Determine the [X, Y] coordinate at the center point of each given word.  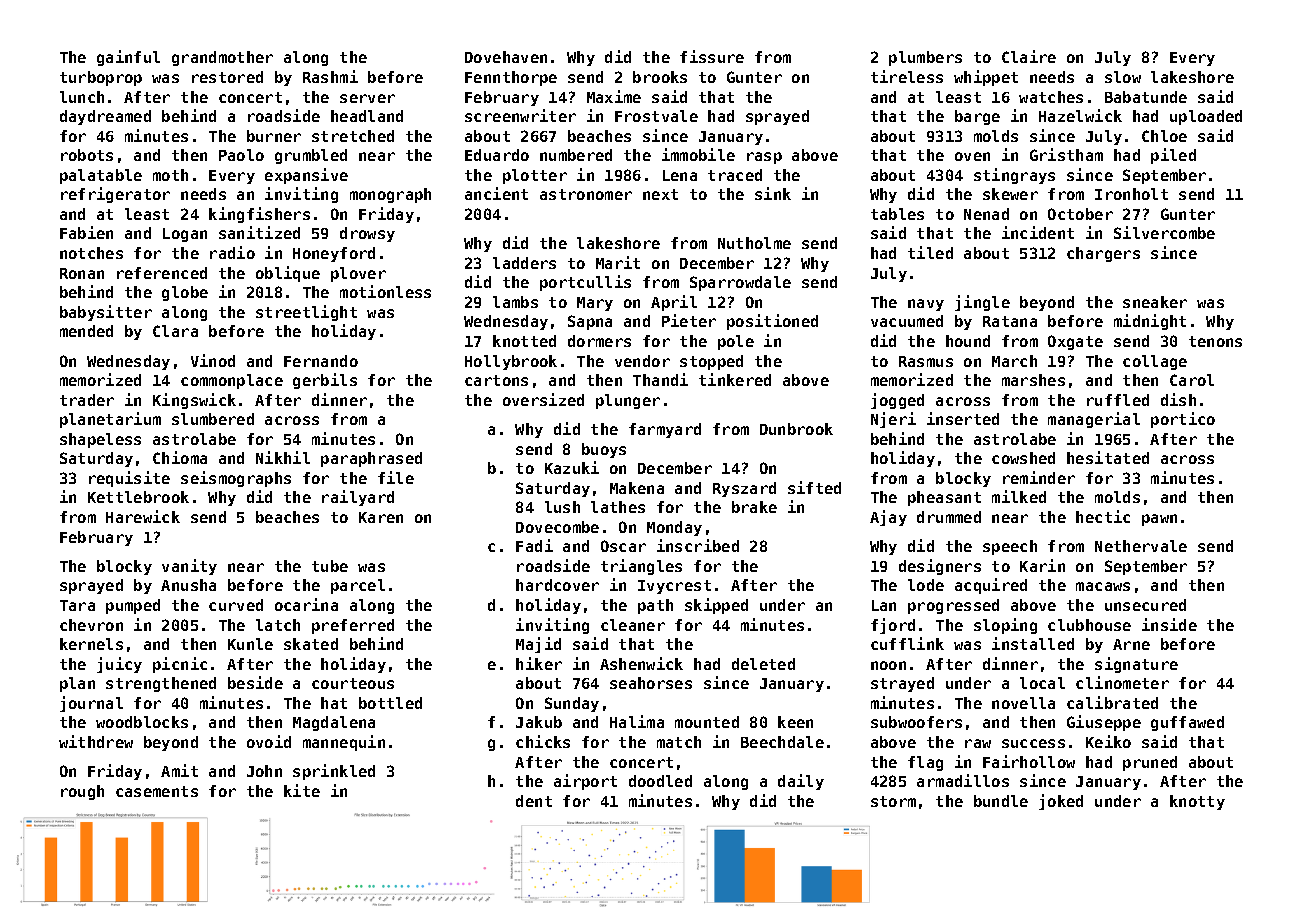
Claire [1029, 56]
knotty [1197, 802]
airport [585, 782]
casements [157, 791]
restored [227, 77]
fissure [712, 56]
